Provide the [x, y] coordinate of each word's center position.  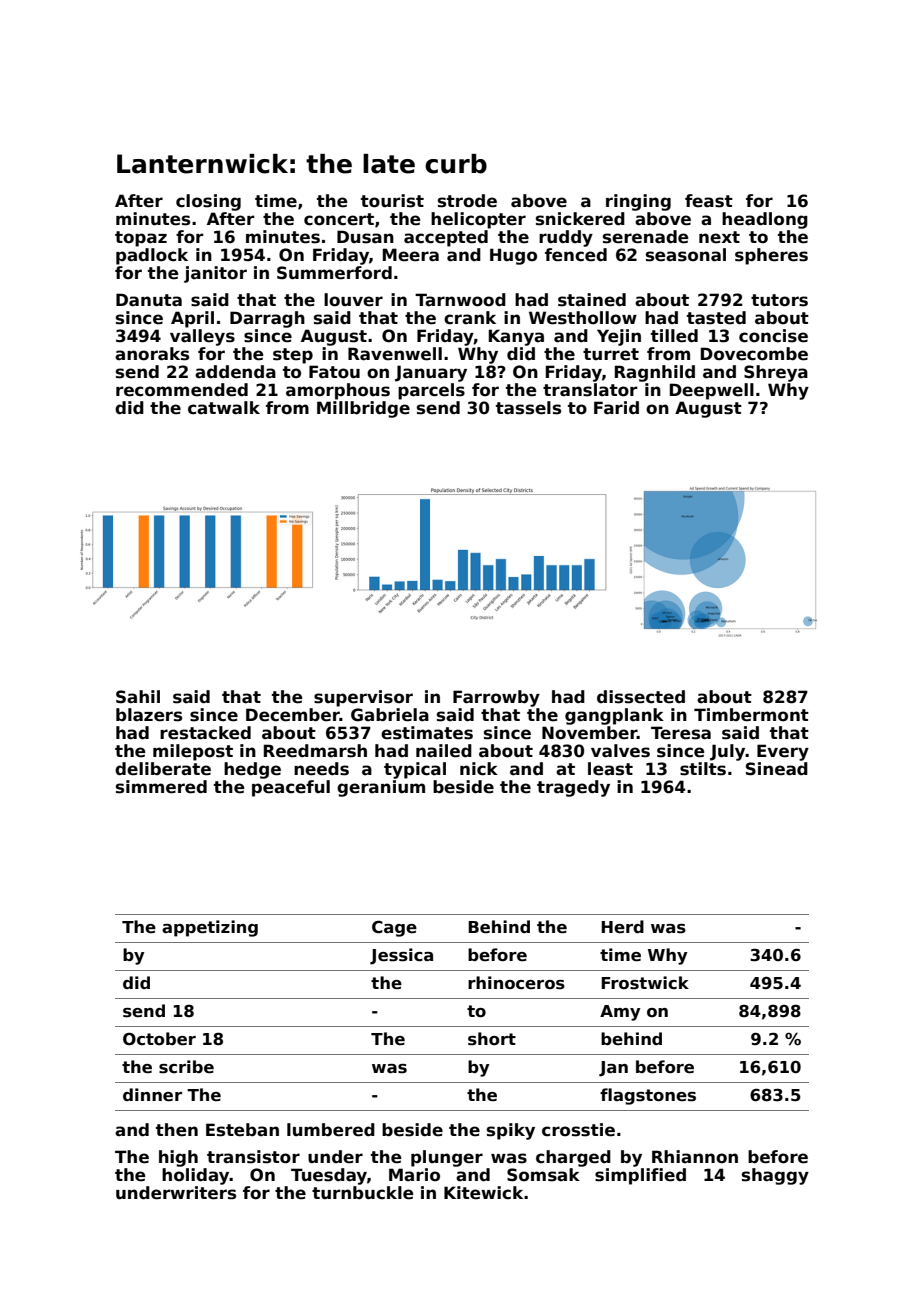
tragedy [573, 788]
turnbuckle [363, 1193]
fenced [576, 255]
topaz [141, 239]
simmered [161, 787]
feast [709, 201]
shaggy [775, 1176]
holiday [196, 1176]
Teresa [681, 733]
